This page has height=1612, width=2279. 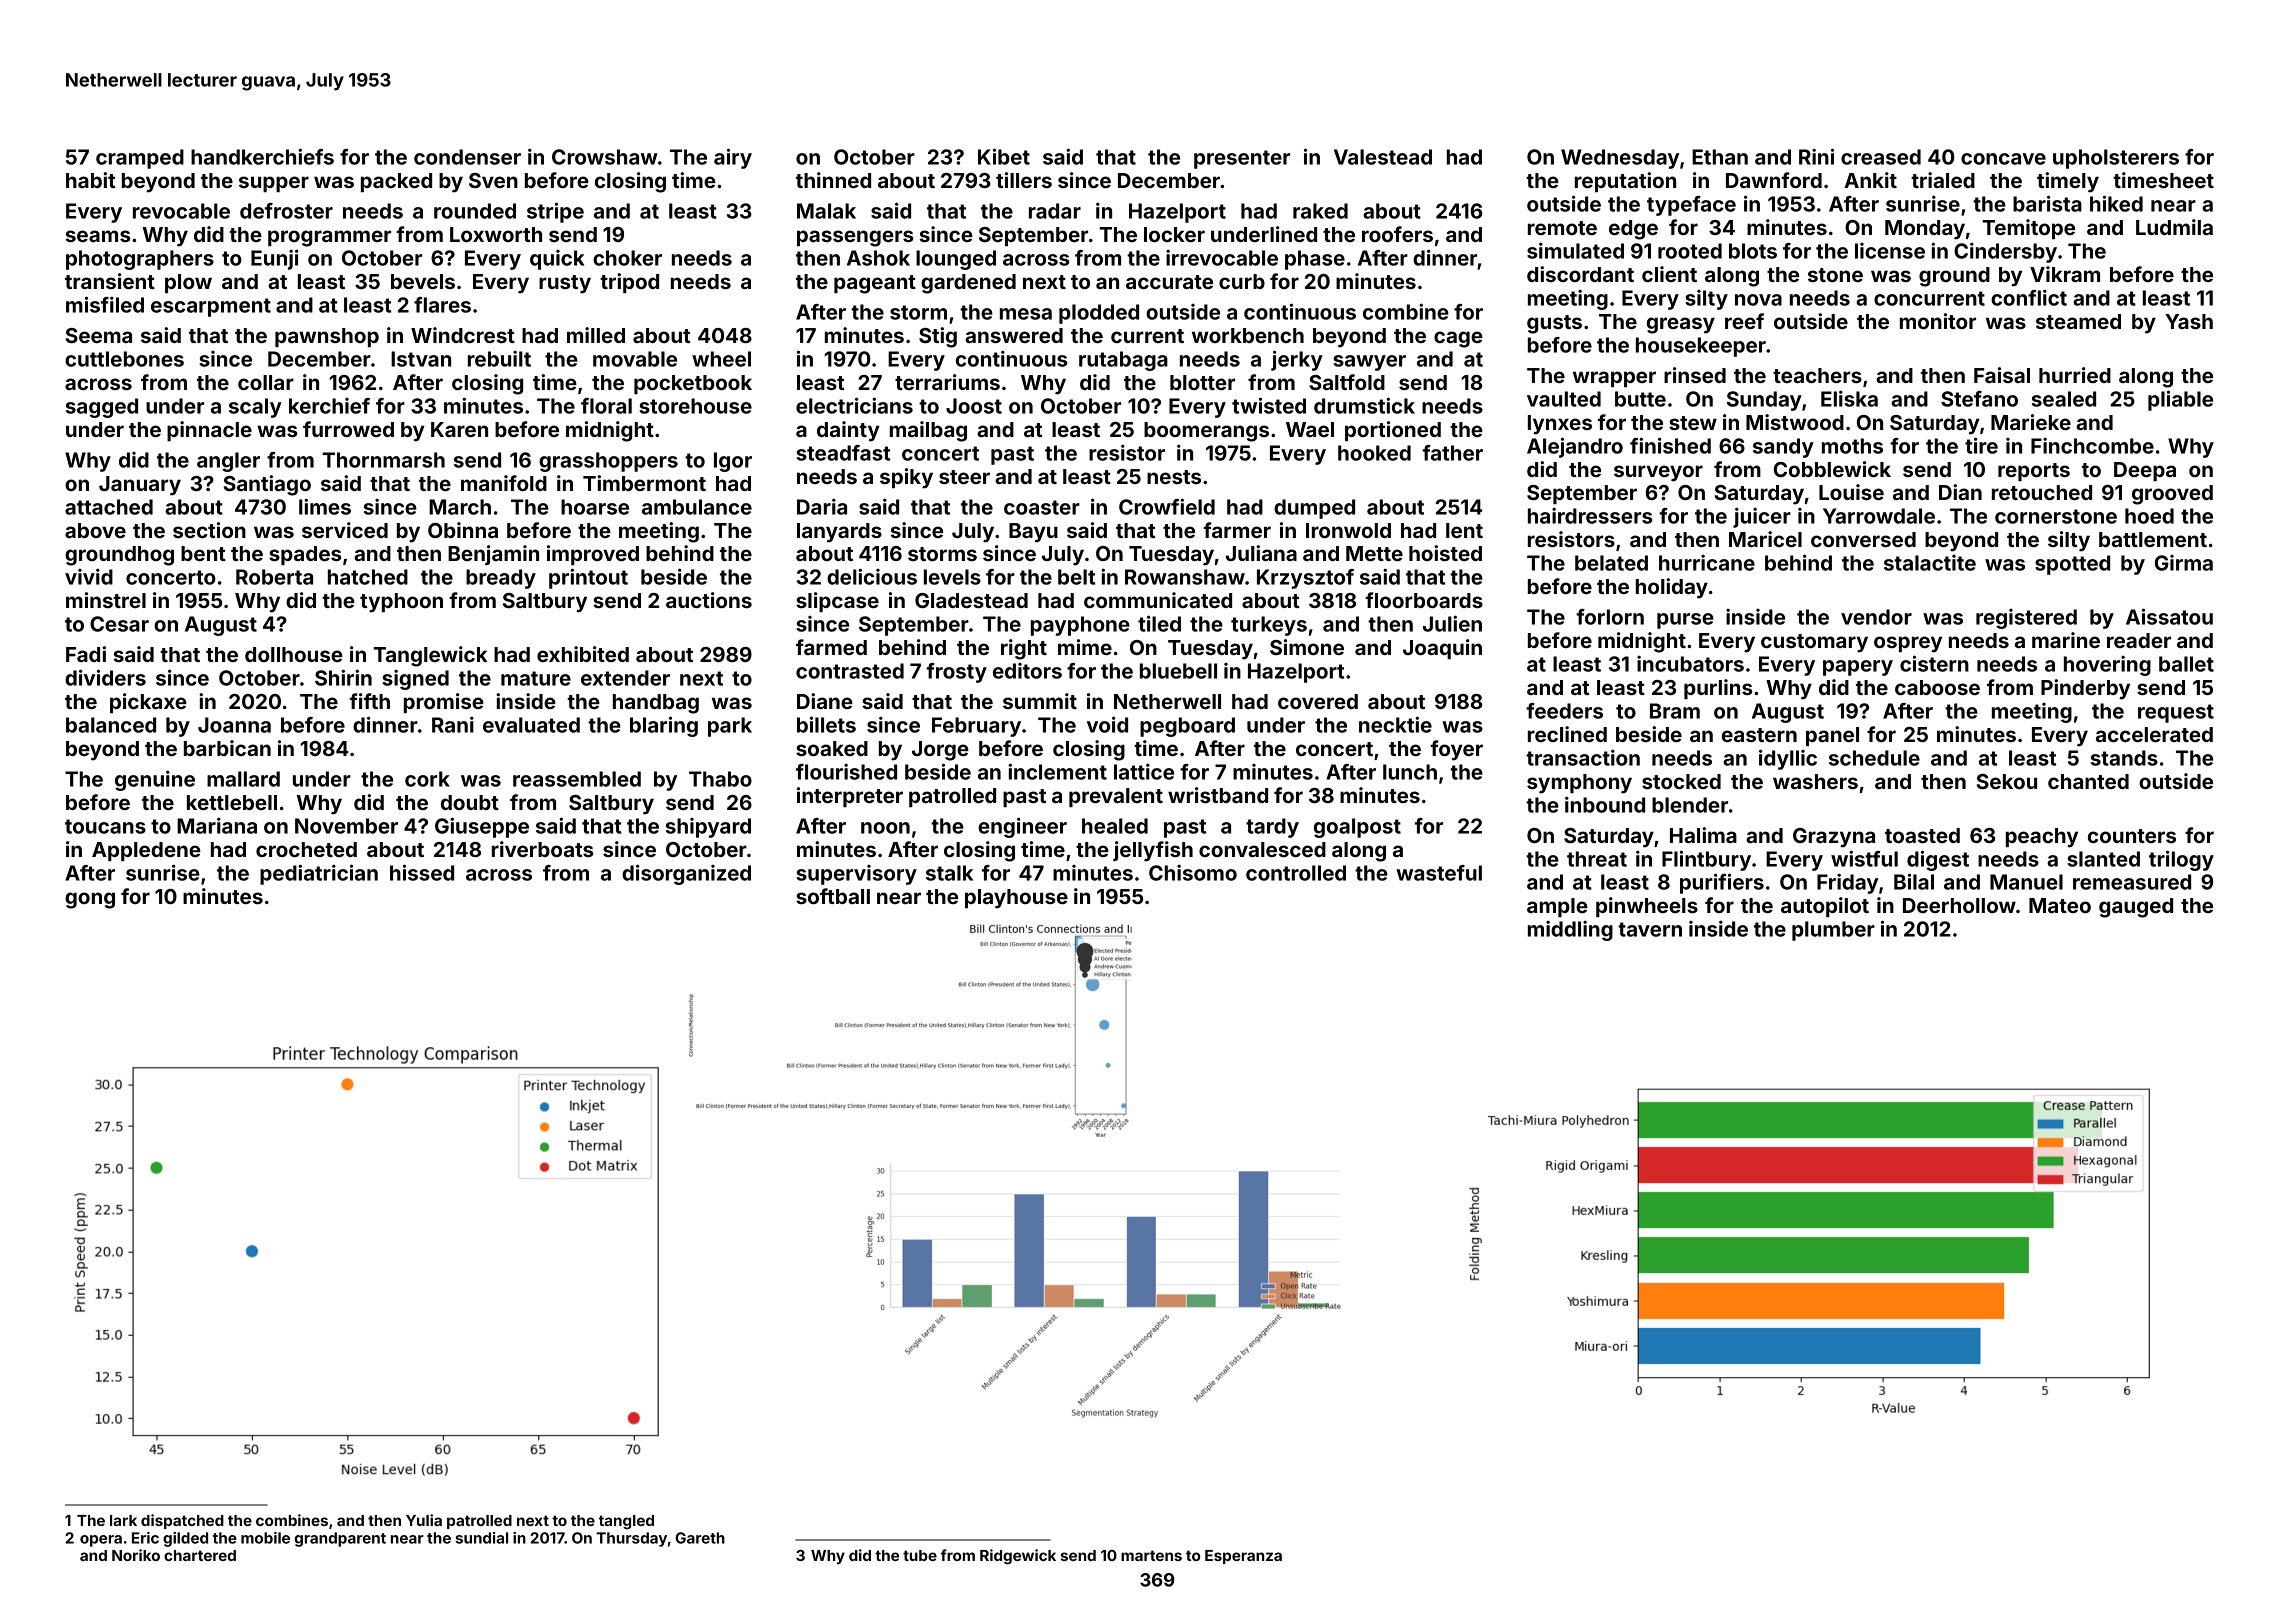 What do you see at coordinates (1151, 1555) in the page?
I see `martens` at bounding box center [1151, 1555].
